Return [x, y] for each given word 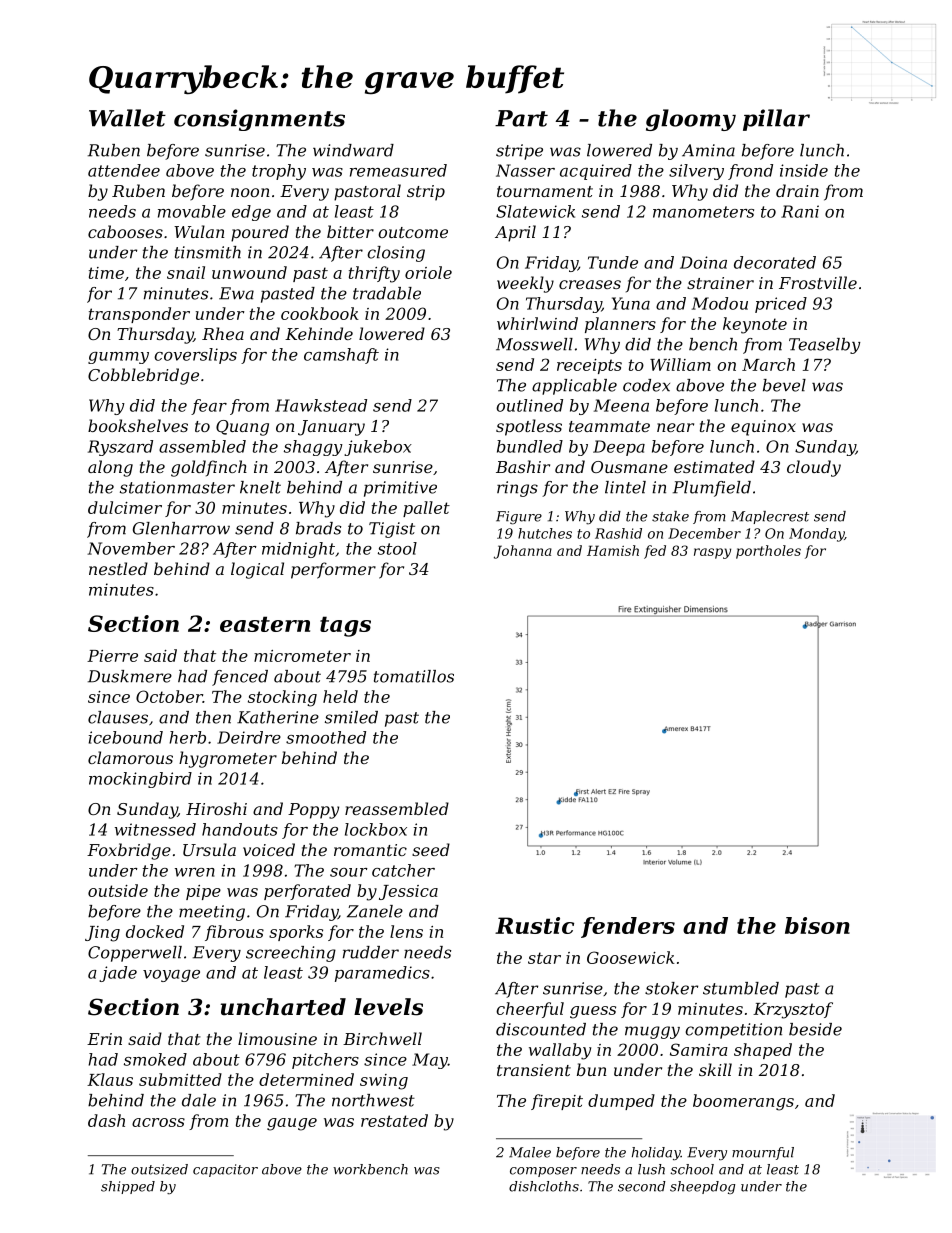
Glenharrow [181, 528]
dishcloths [544, 1186]
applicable [574, 387]
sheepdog [702, 1187]
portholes [768, 552]
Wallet [127, 118]
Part [521, 118]
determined [306, 1079]
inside [804, 170]
